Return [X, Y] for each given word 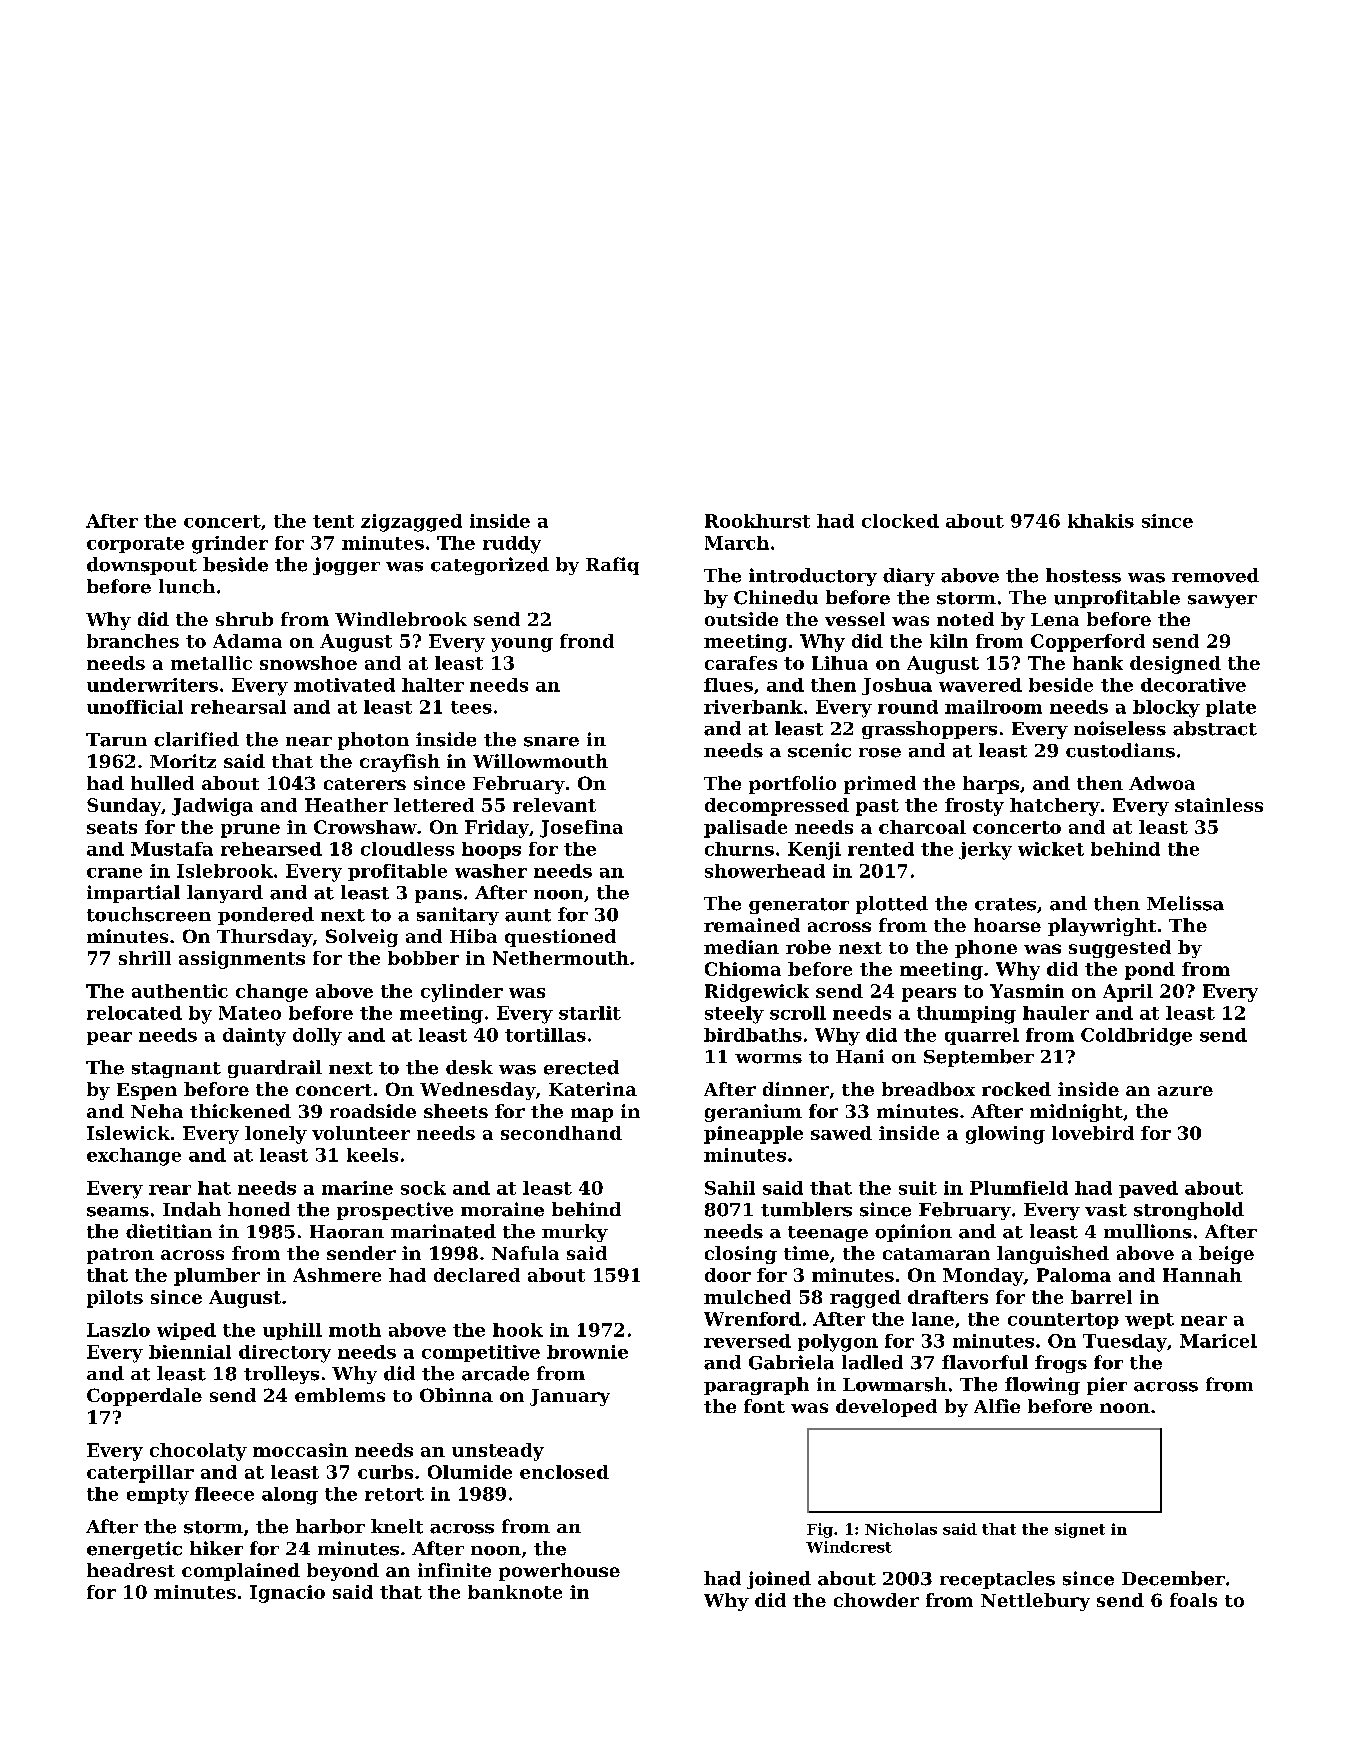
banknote [515, 1592]
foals [1193, 1600]
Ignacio [287, 1594]
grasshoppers [929, 730]
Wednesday [478, 1091]
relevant [554, 805]
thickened [240, 1111]
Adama [247, 641]
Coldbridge [1136, 1037]
